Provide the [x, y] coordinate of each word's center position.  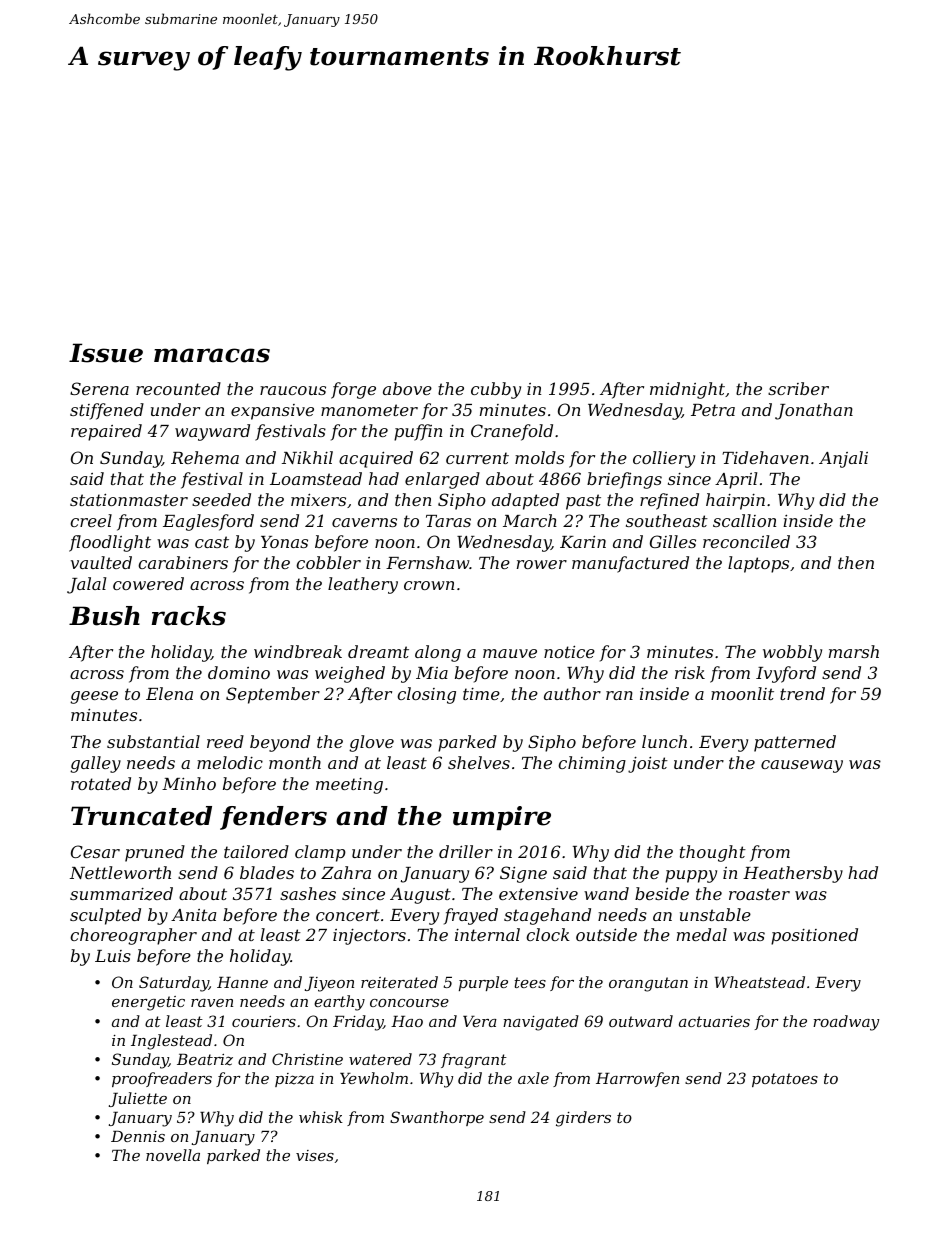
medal [702, 934]
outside [606, 934]
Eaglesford [208, 522]
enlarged [442, 480]
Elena [169, 693]
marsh [854, 651]
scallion [744, 520]
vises [315, 1155]
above [407, 388]
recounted [178, 388]
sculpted [105, 916]
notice [569, 651]
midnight [687, 390]
